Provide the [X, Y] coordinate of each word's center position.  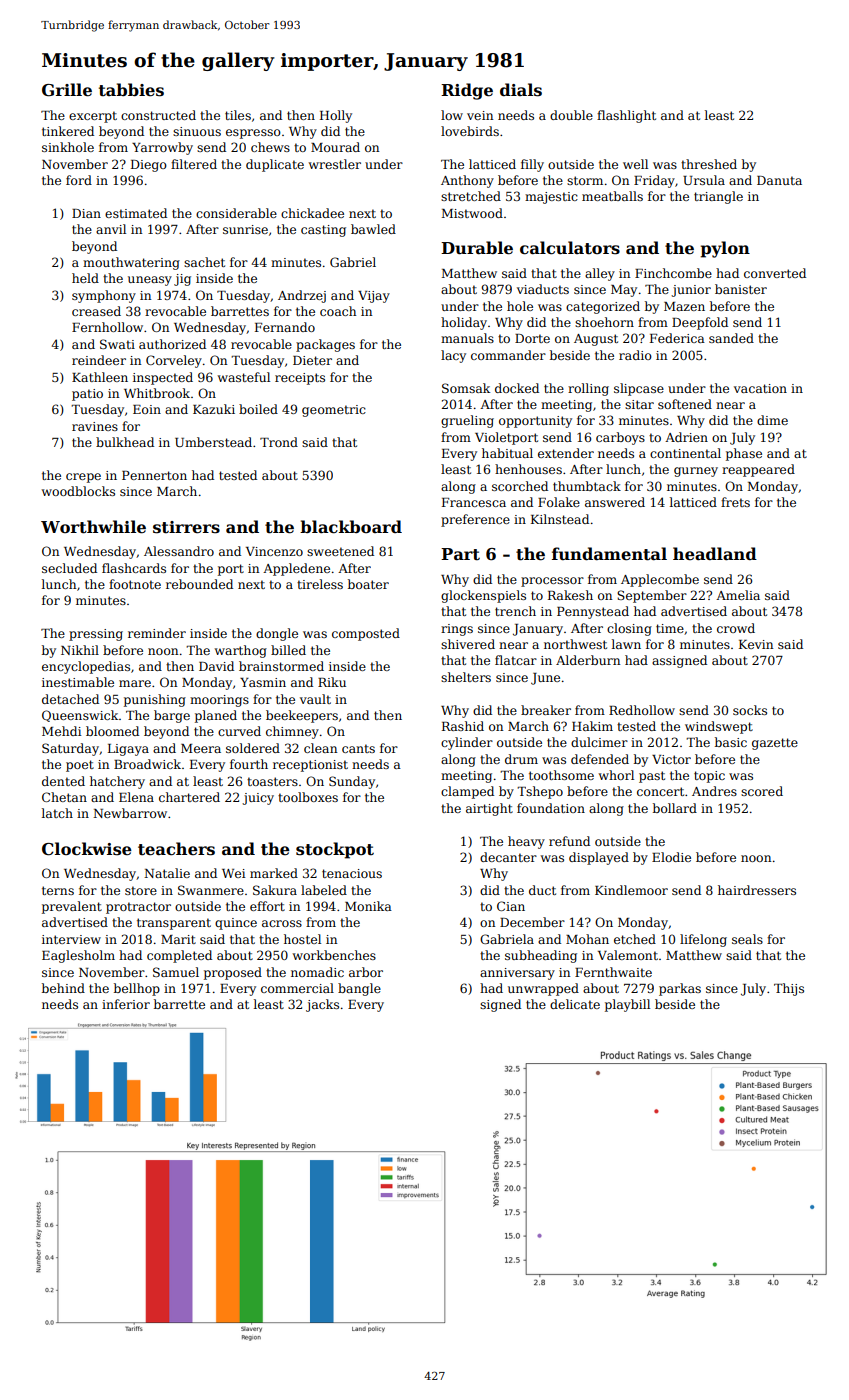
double [571, 115]
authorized [172, 344]
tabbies [131, 90]
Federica [677, 338]
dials [521, 90]
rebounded [199, 584]
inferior [126, 1004]
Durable [477, 248]
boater [368, 584]
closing [629, 629]
